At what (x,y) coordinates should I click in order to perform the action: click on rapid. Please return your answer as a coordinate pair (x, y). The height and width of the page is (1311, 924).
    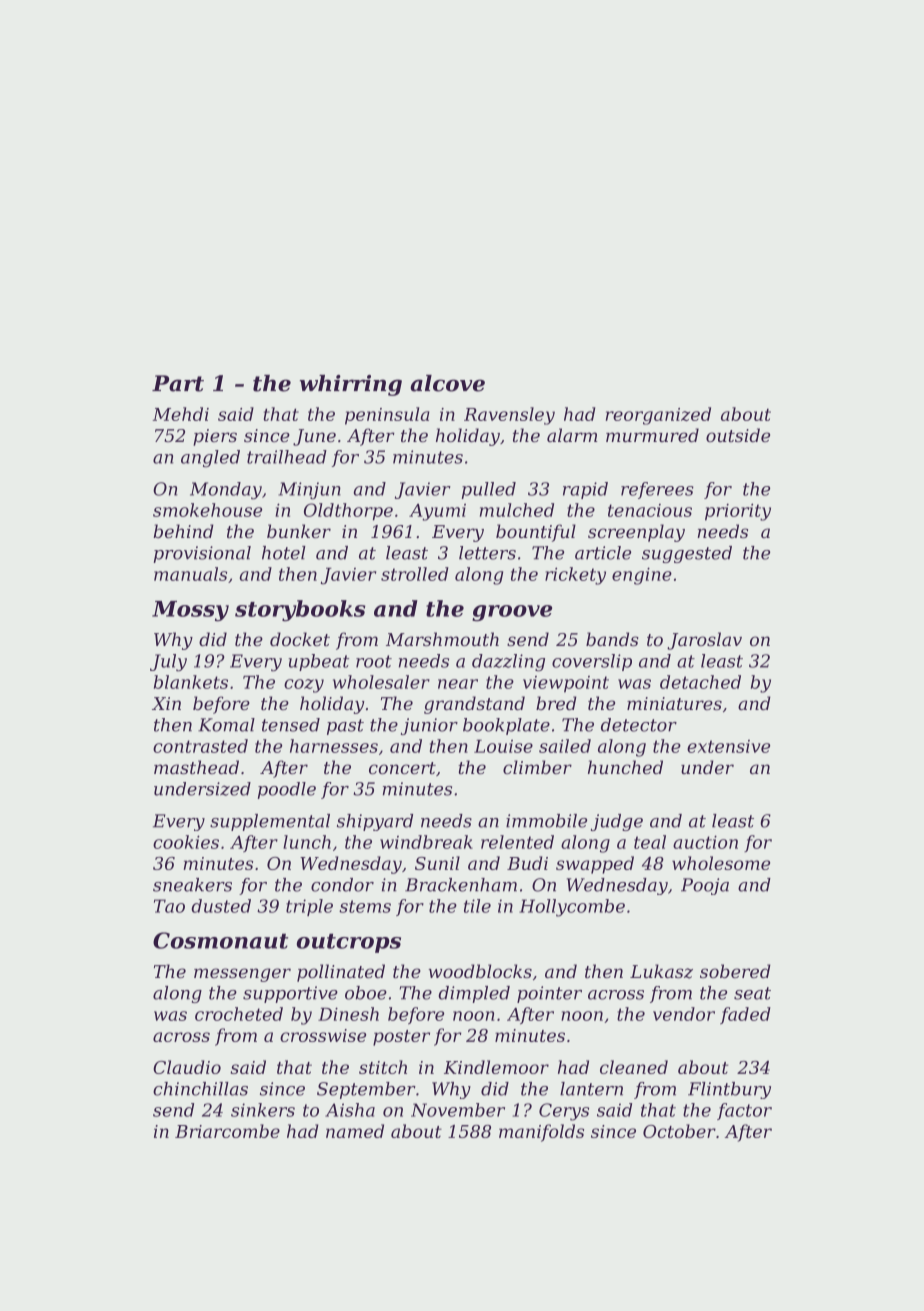
    Looking at the image, I should click on (585, 490).
